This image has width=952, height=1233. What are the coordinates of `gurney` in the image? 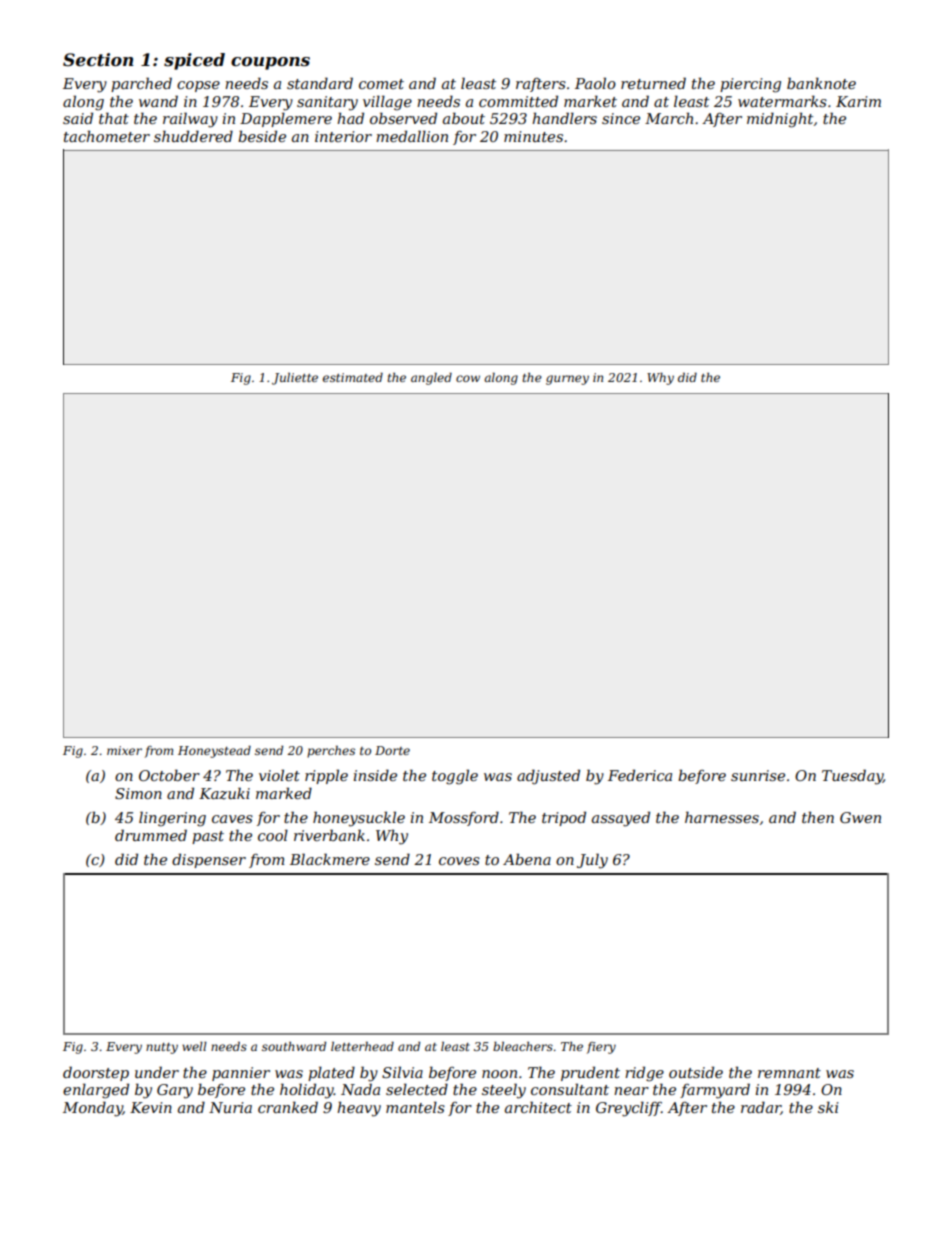 It's located at (567, 380).
